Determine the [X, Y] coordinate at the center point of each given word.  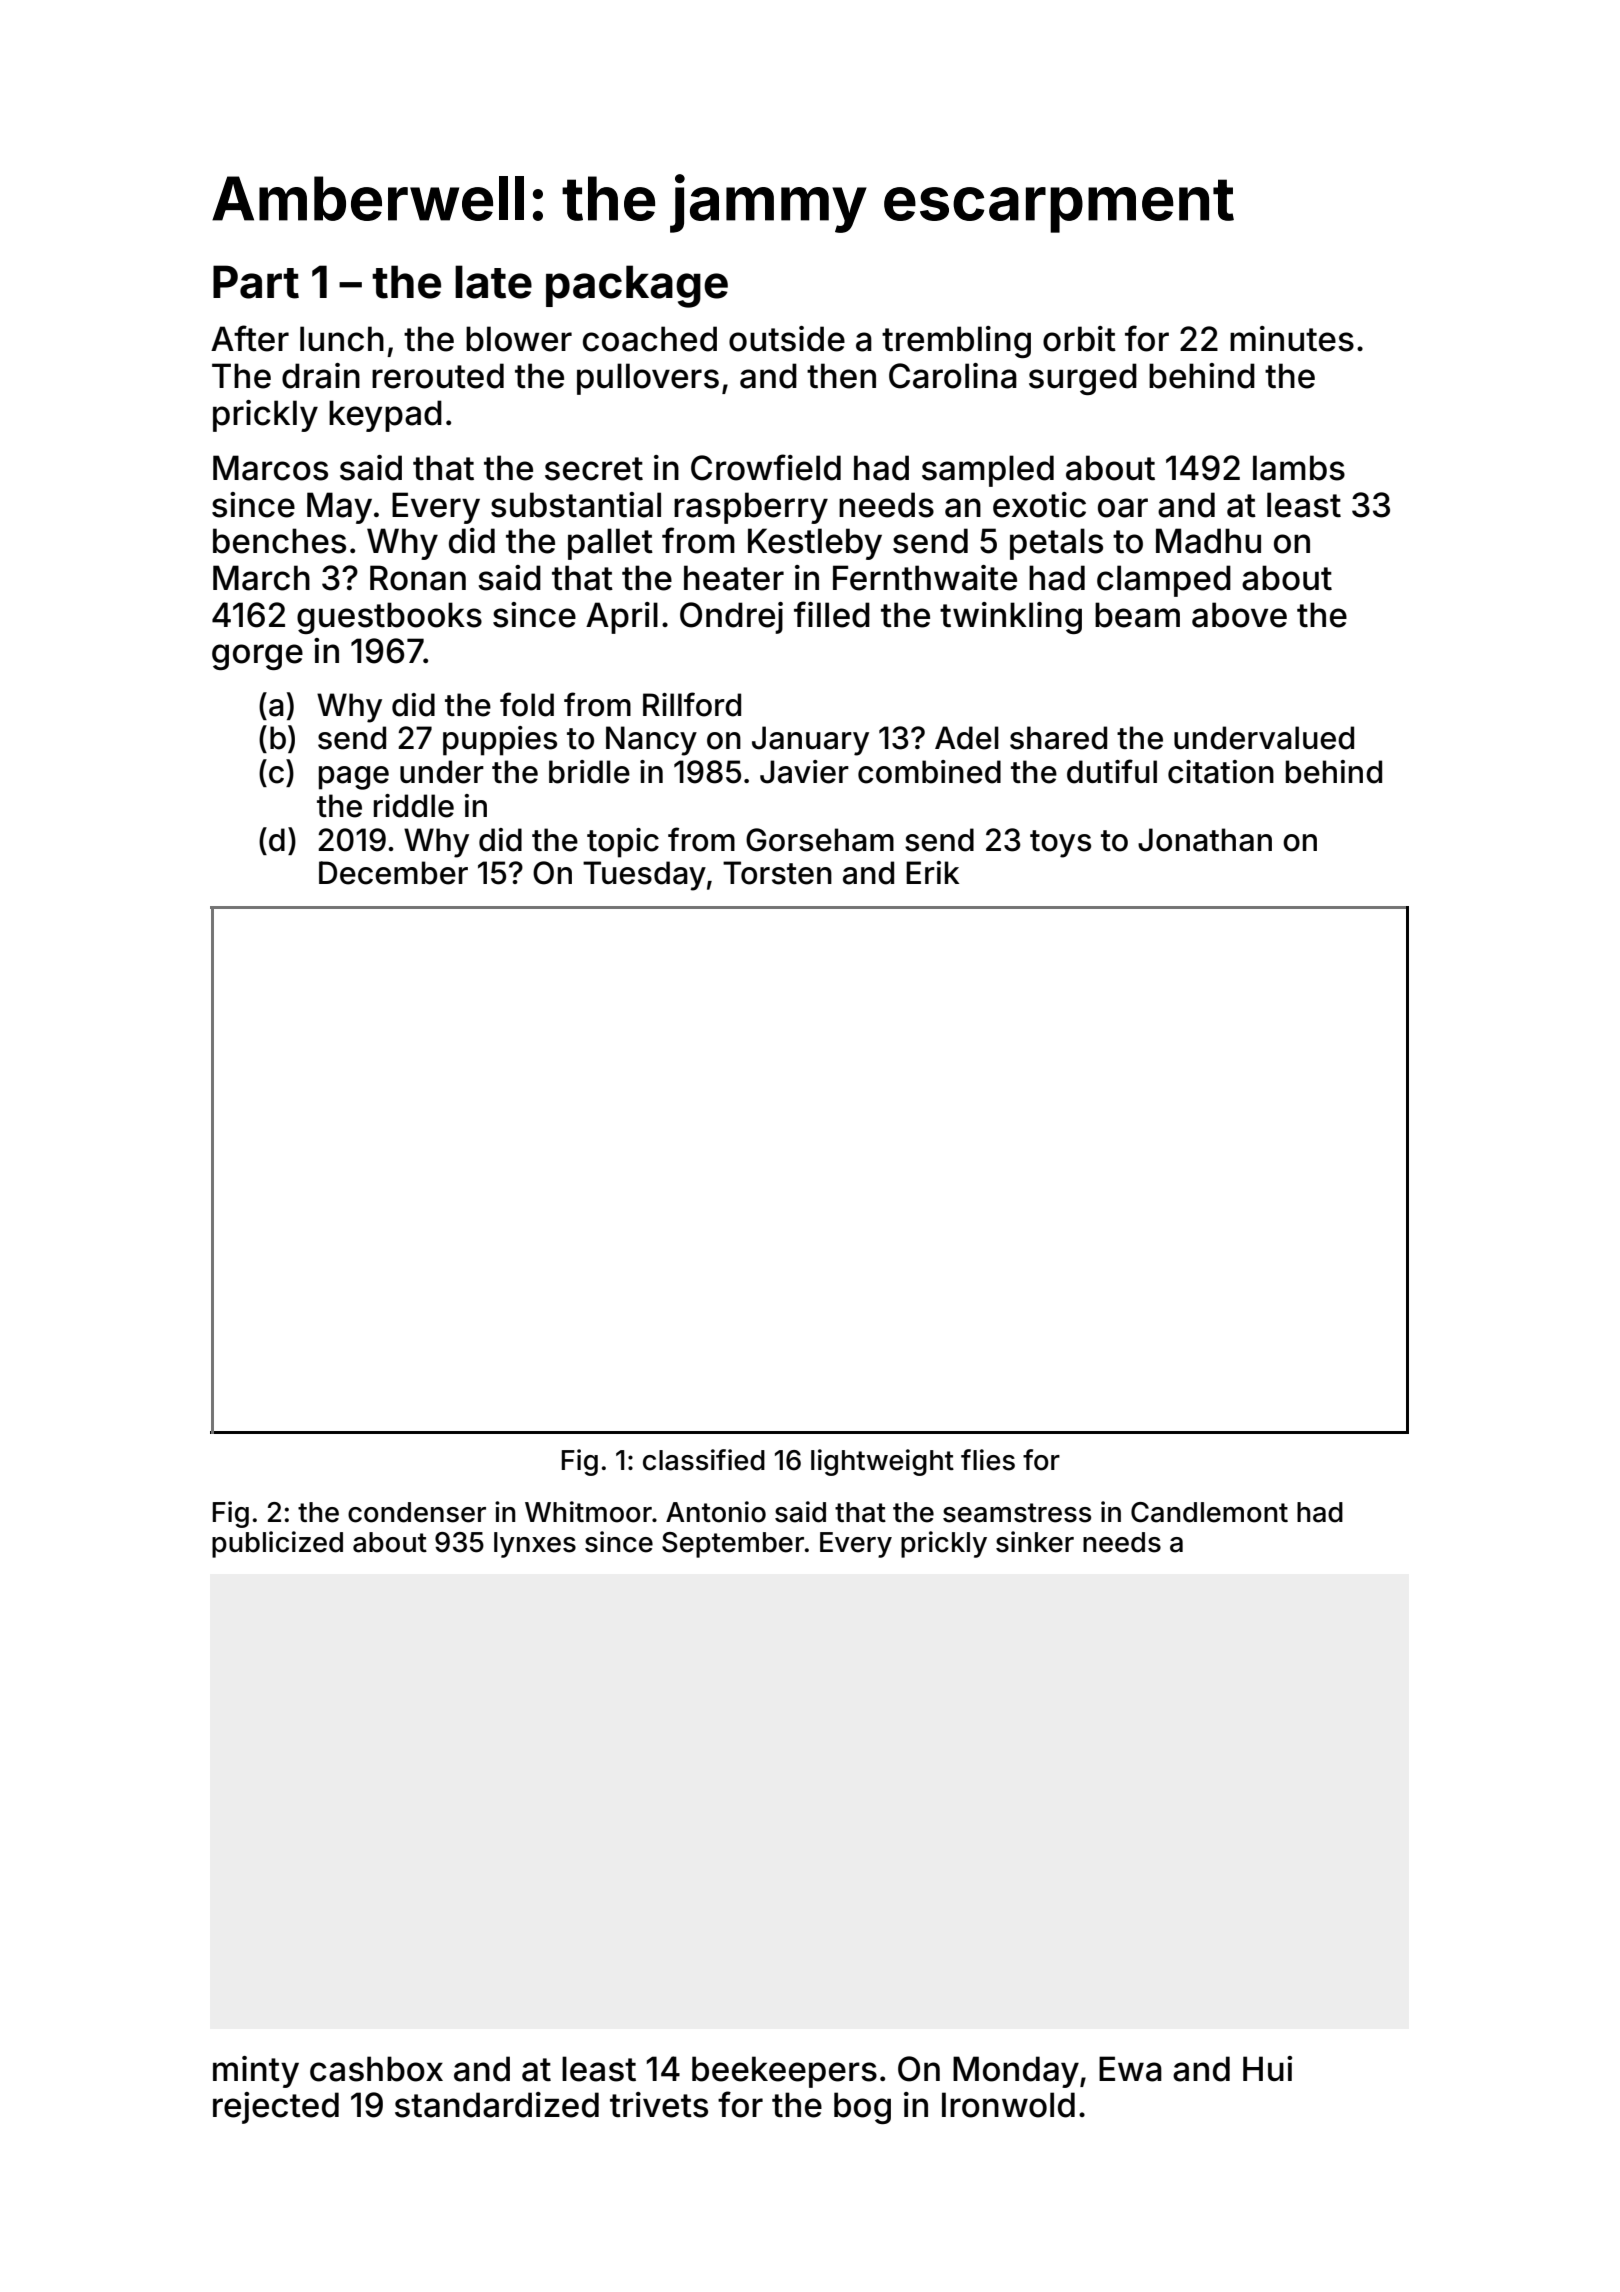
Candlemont [1209, 1512]
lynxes [535, 1545]
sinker [1035, 1542]
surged [1083, 379]
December [393, 873]
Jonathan [1205, 840]
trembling [956, 342]
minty [256, 2072]
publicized [277, 1544]
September [733, 1545]
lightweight [882, 1462]
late [493, 282]
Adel [967, 738]
